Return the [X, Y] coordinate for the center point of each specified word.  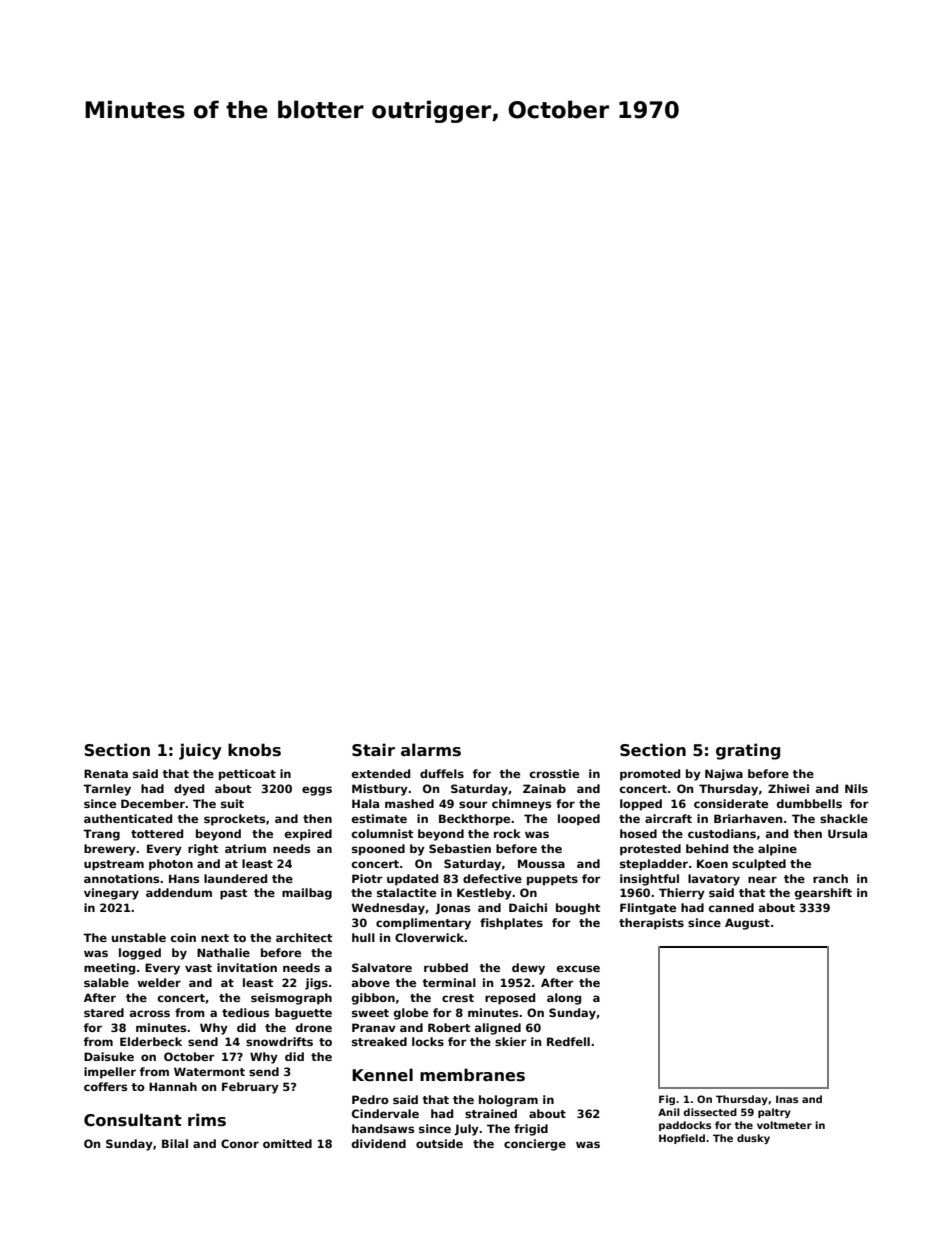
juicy [200, 751]
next [215, 938]
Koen [712, 863]
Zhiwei [788, 788]
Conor [240, 1143]
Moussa [541, 863]
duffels [442, 773]
